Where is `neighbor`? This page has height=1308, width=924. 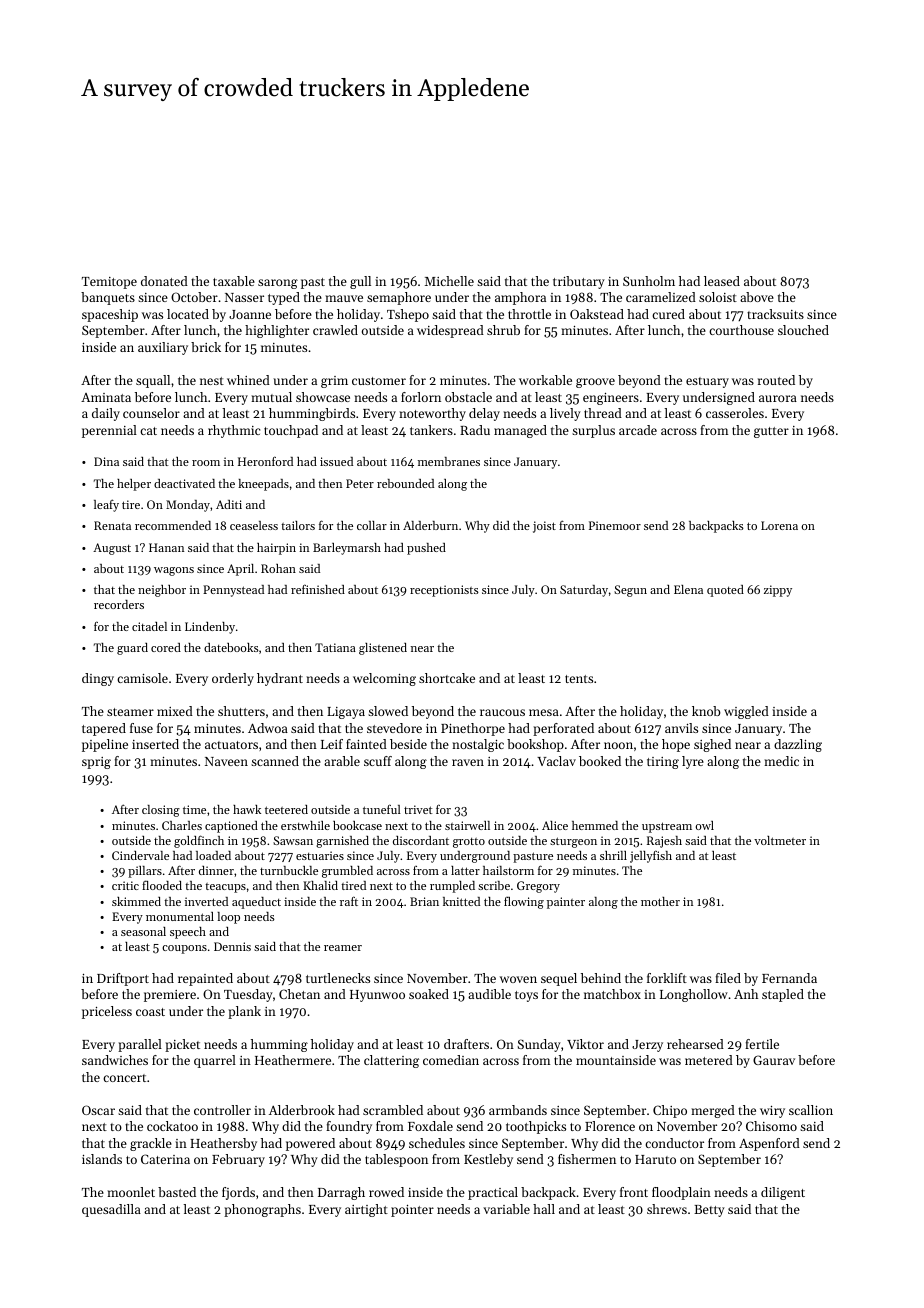 neighbor is located at coordinates (162, 591).
